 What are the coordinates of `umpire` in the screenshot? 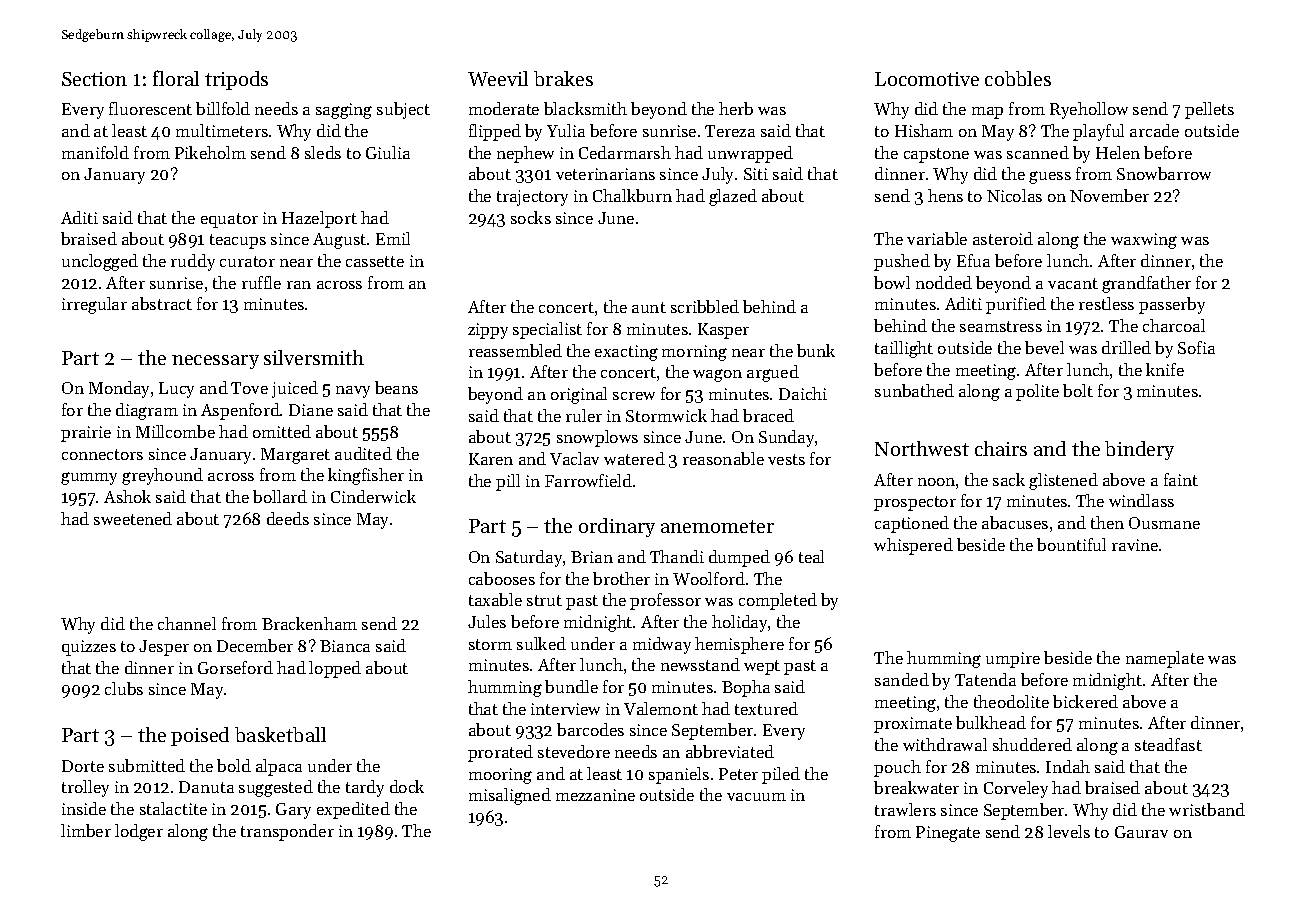 It's located at (1013, 660).
